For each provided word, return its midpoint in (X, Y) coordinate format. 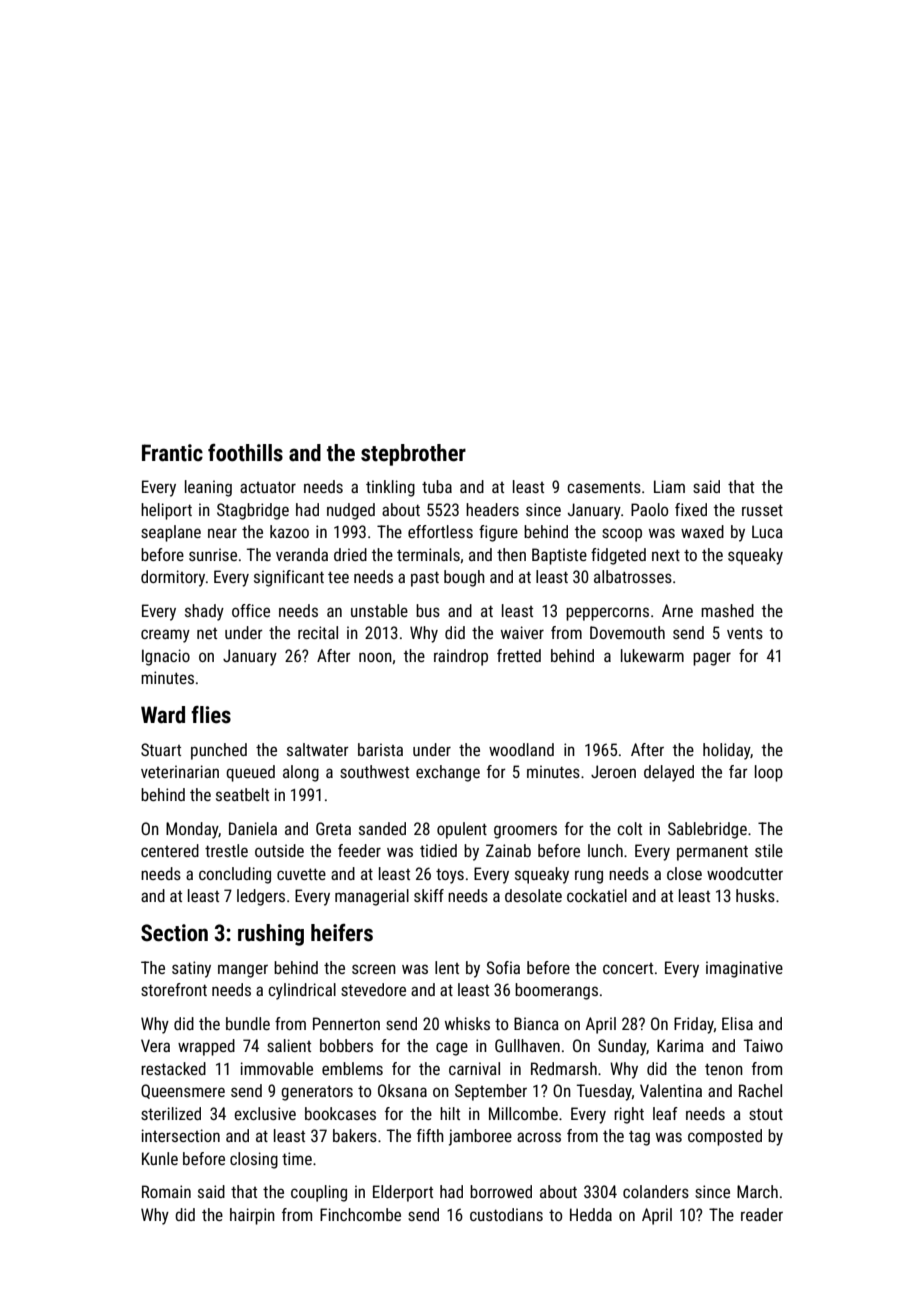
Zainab (508, 850)
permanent (712, 853)
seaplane (171, 533)
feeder (359, 850)
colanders (656, 1191)
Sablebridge (707, 830)
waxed (702, 531)
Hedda (591, 1214)
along (301, 773)
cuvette (301, 874)
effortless (440, 531)
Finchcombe (360, 1214)
